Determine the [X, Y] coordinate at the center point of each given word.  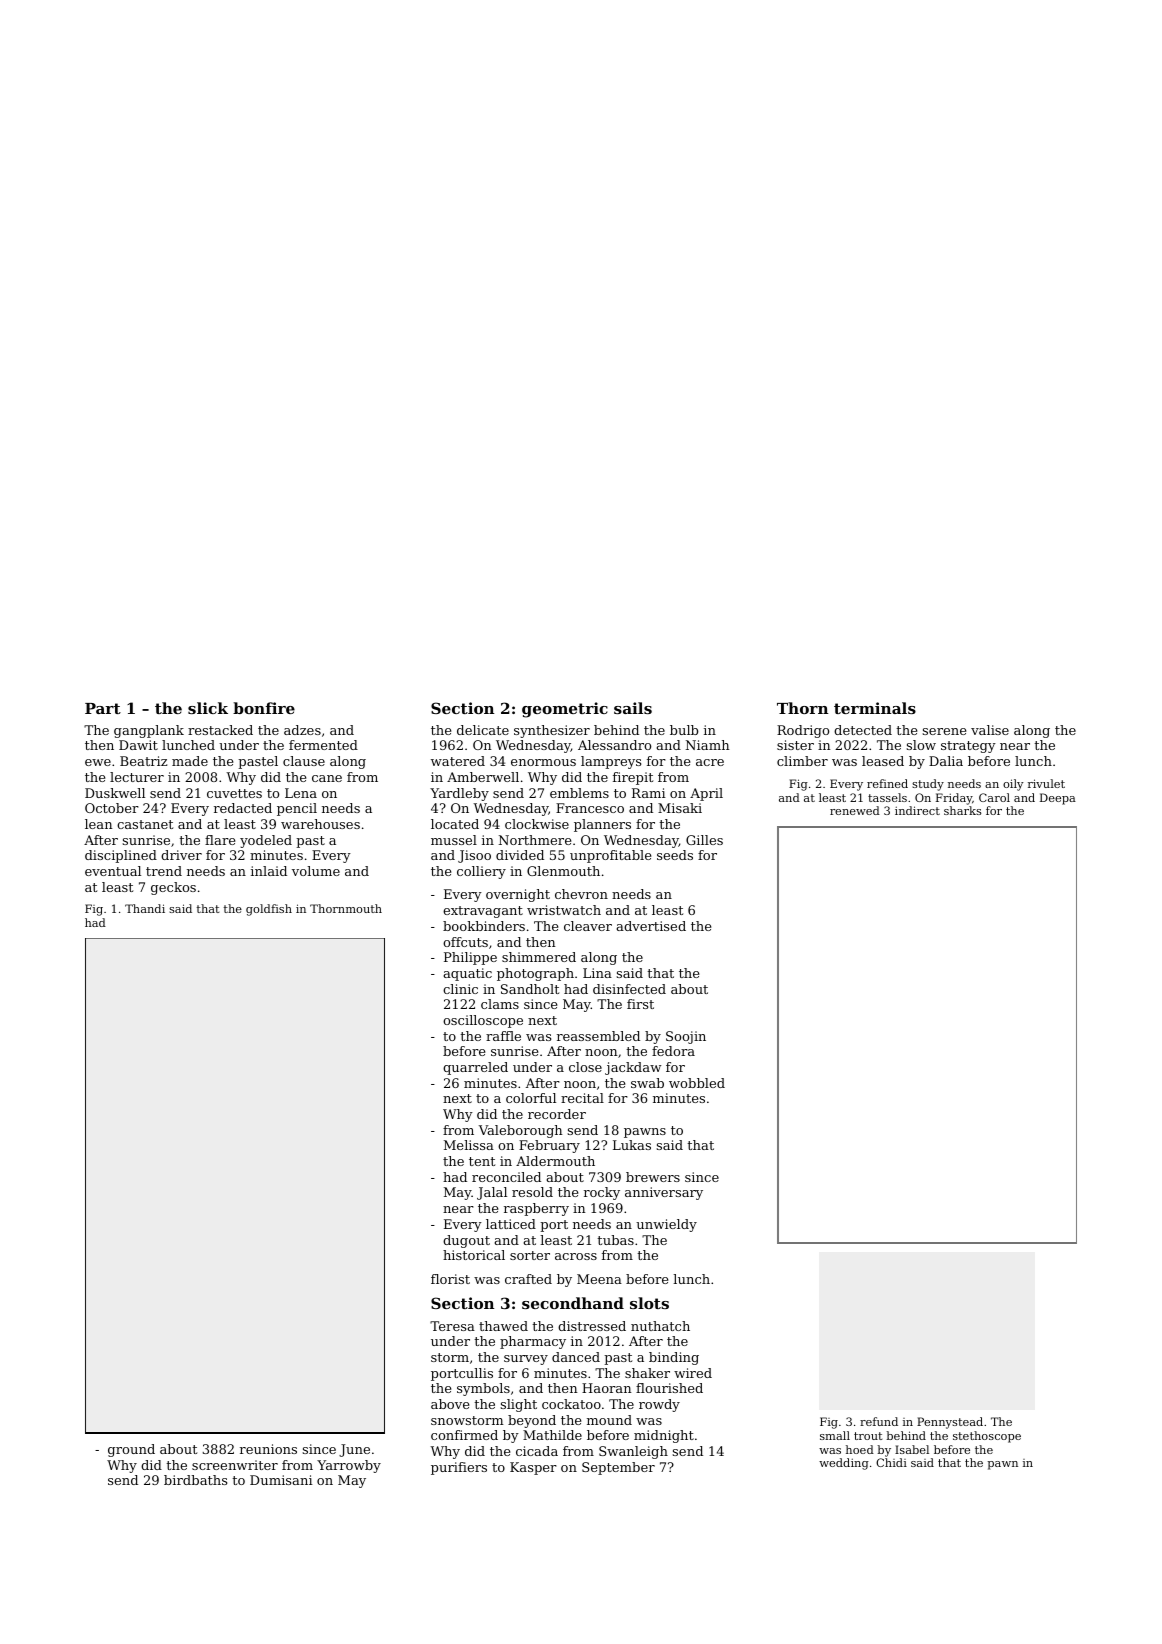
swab [647, 1083]
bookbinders [484, 926]
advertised [651, 926]
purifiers [459, 1468]
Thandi [145, 908]
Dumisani [281, 1480]
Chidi [891, 1462]
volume [316, 871]
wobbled [697, 1083]
